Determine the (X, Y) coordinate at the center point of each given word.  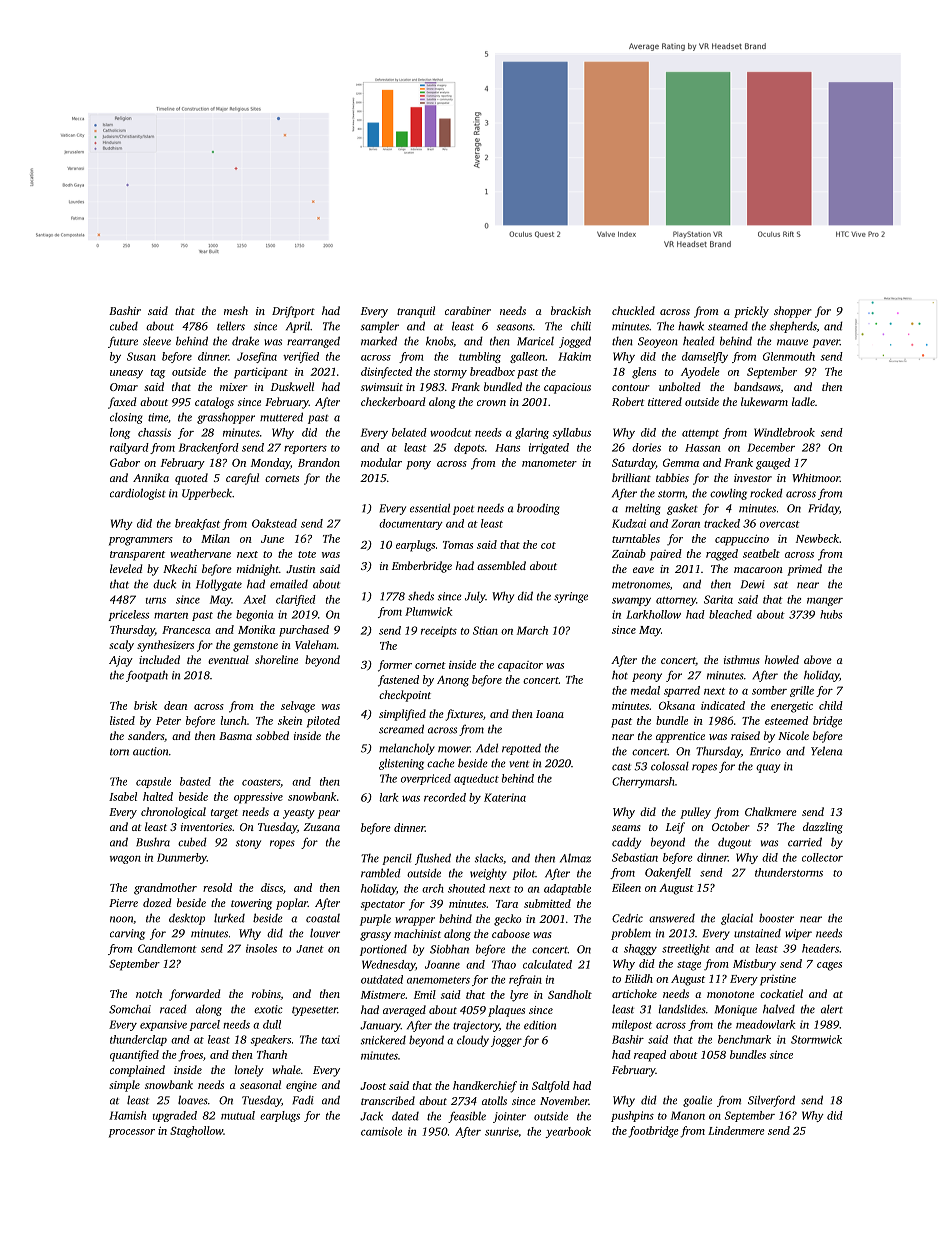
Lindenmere (736, 1130)
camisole (381, 1131)
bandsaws (757, 386)
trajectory (476, 1026)
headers (820, 948)
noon (121, 919)
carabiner (468, 310)
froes (190, 1056)
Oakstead (274, 523)
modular (381, 462)
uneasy (126, 374)
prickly (751, 312)
